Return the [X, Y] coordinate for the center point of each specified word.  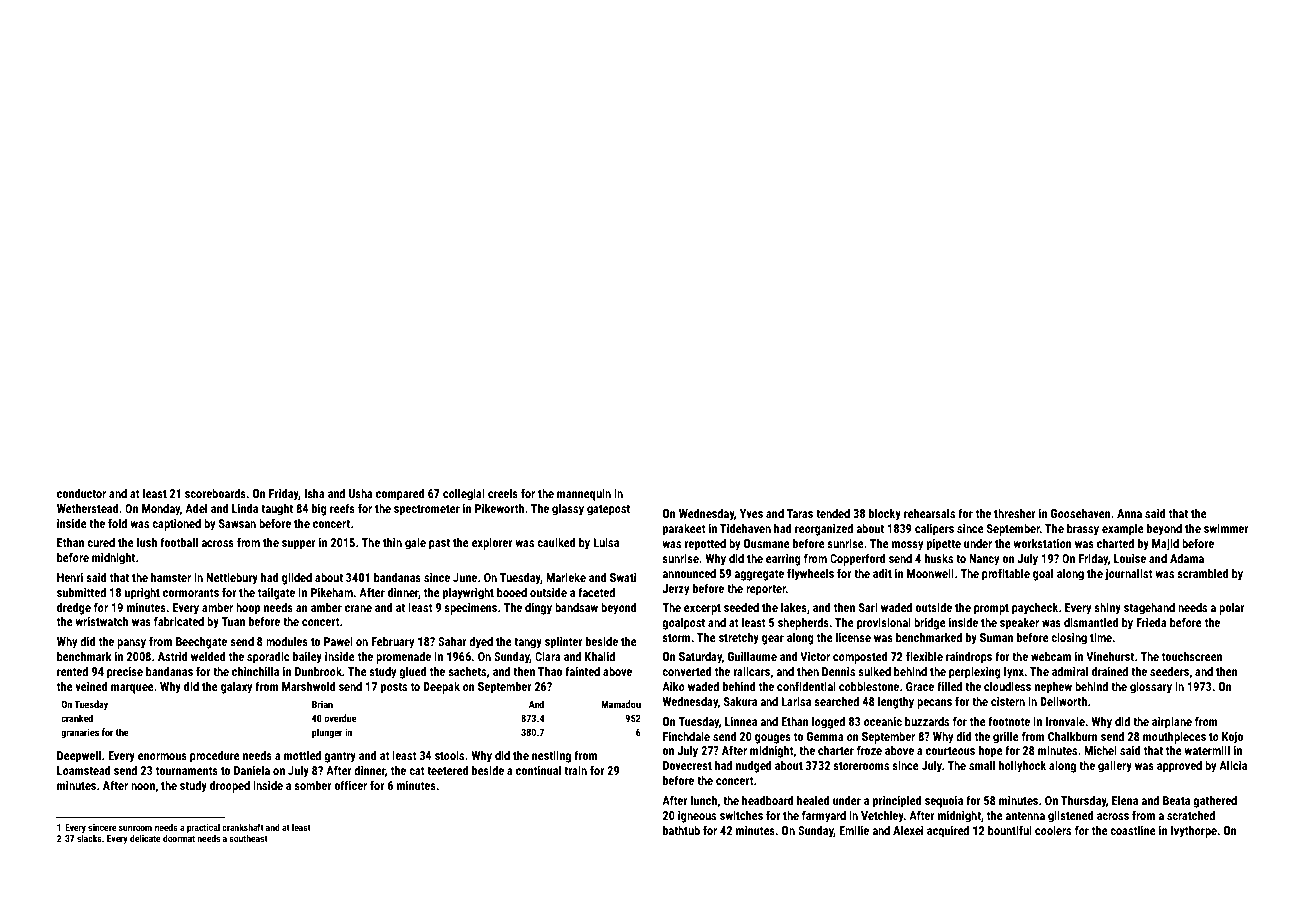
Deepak [441, 687]
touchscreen [1192, 656]
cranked [77, 718]
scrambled [1203, 573]
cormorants [191, 593]
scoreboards [215, 493]
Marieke [566, 577]
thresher [1015, 513]
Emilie [854, 830]
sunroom [135, 828]
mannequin [584, 495]
